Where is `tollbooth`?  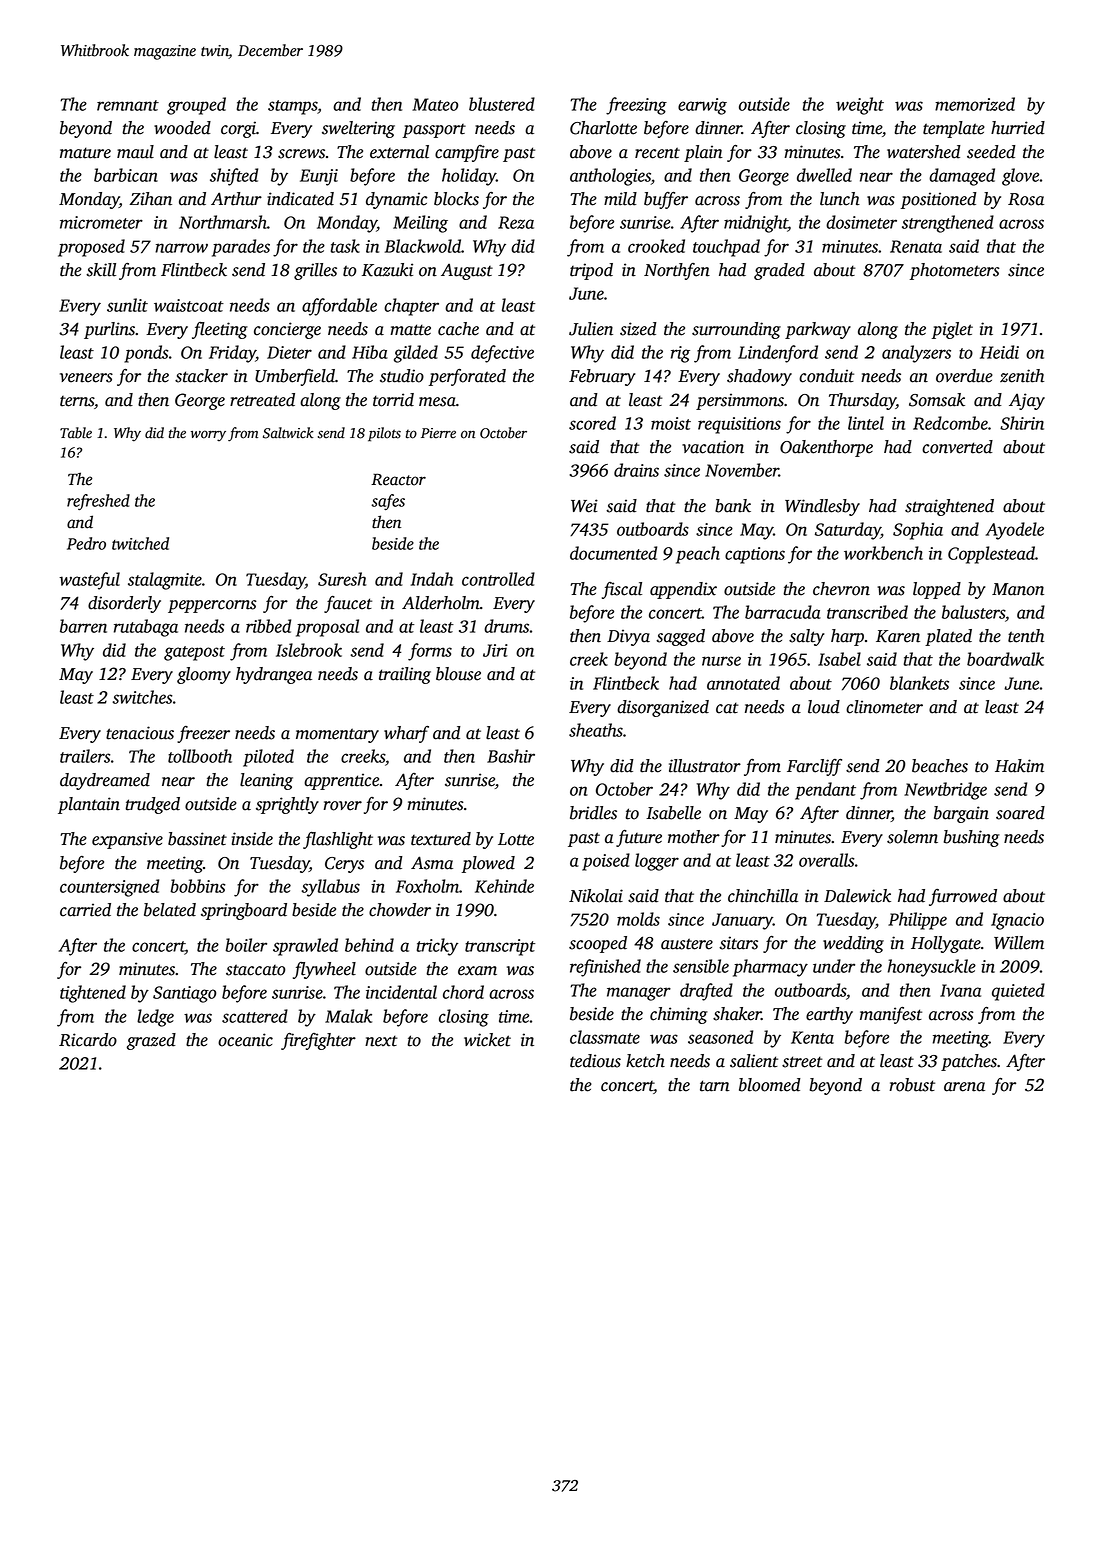
tollbooth is located at coordinates (200, 756).
